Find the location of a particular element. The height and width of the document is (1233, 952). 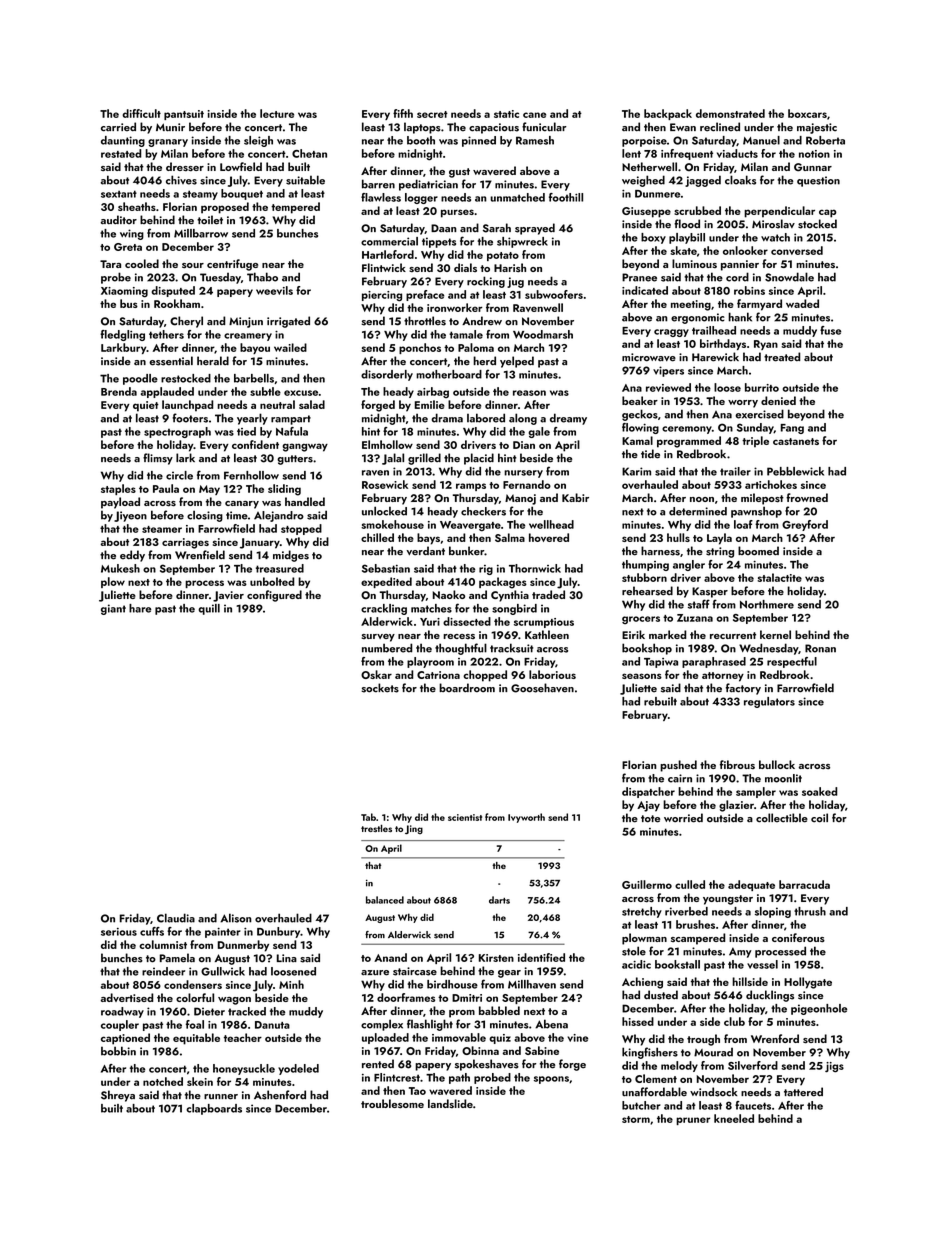

funicular is located at coordinates (544, 127).
